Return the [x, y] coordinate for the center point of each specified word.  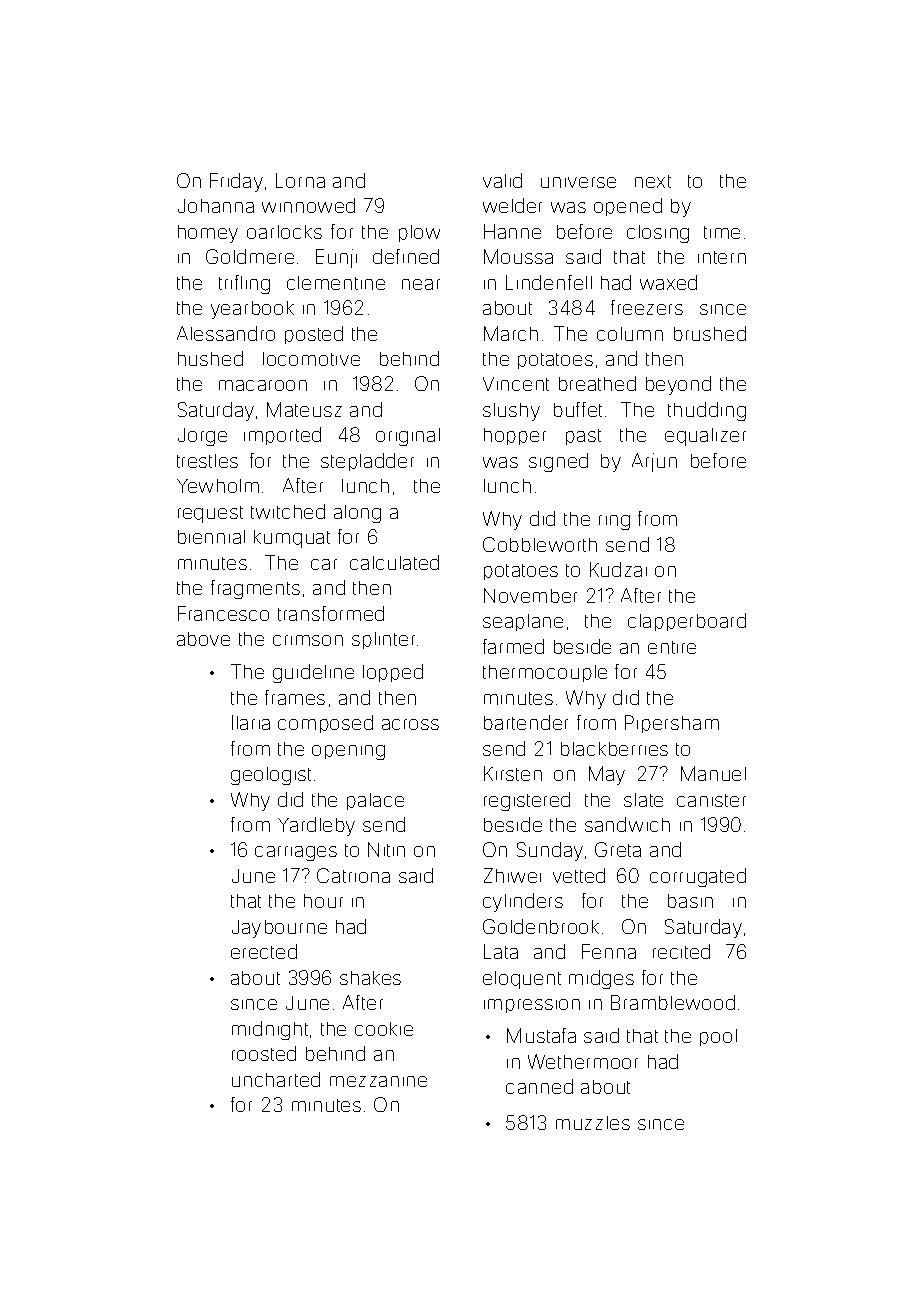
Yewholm [218, 486]
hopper [515, 436]
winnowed [308, 205]
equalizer [705, 437]
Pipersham [672, 724]
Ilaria [251, 722]
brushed [710, 333]
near [421, 284]
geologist [271, 776]
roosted [264, 1053]
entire [672, 647]
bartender [526, 722]
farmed [513, 646]
